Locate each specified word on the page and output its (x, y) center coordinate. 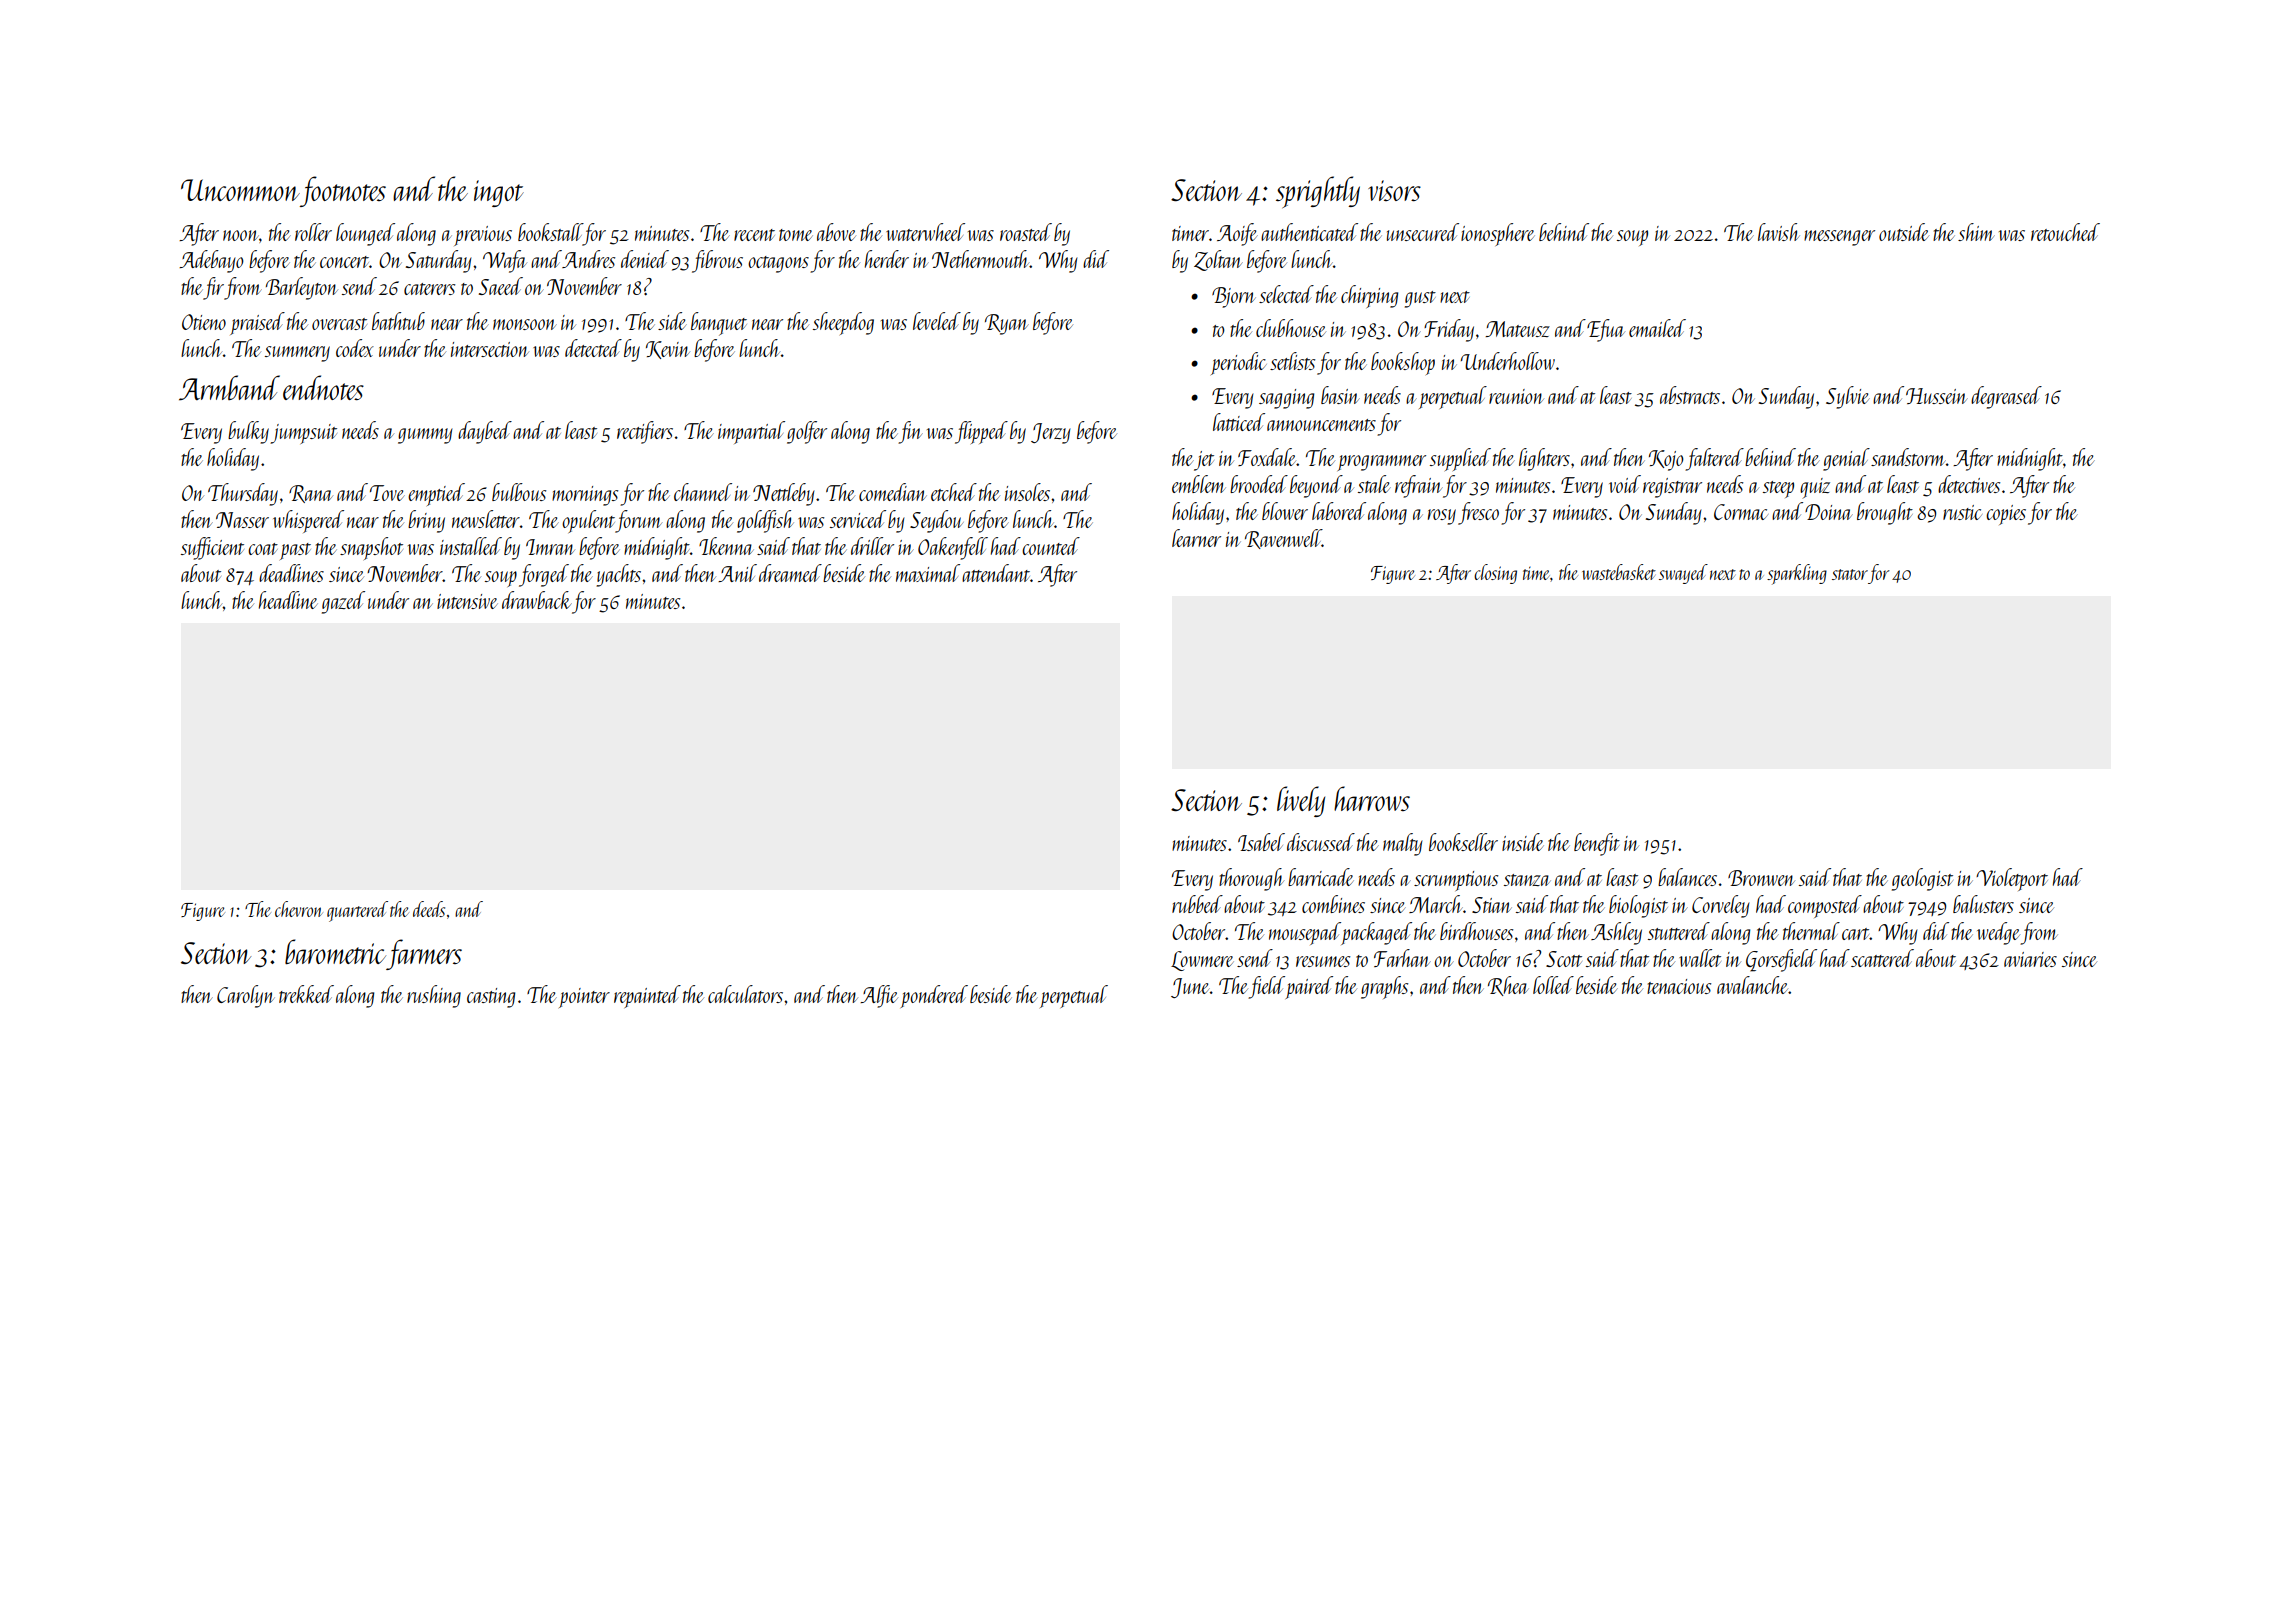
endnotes (323, 387)
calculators (745, 994)
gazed (343, 602)
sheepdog (843, 323)
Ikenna (726, 546)
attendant (996, 573)
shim (1976, 232)
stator (1850, 574)
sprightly (1318, 192)
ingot (499, 193)
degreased (2006, 397)
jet (1204, 461)
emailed (1657, 328)
